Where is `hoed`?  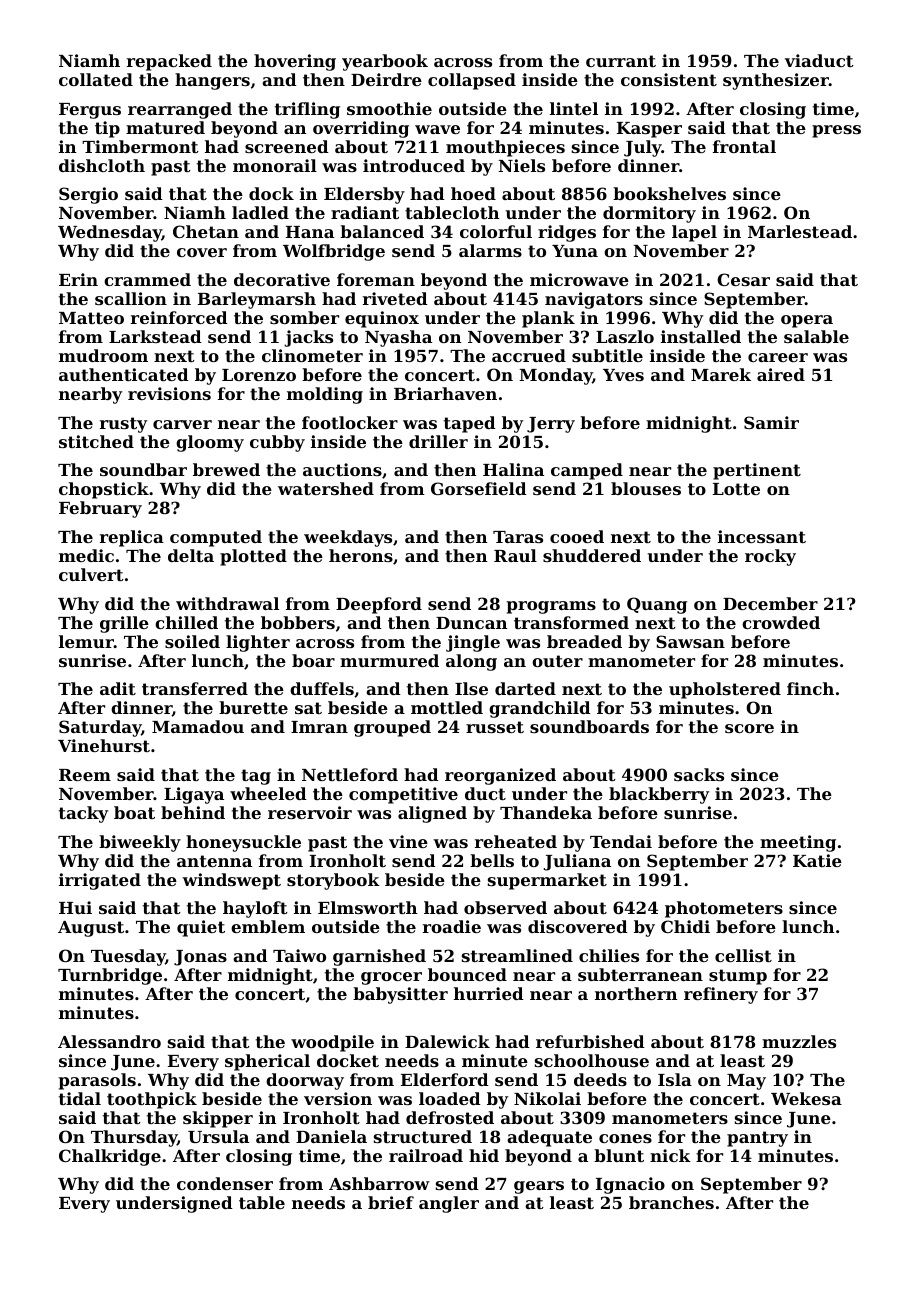 hoed is located at coordinates (473, 193).
